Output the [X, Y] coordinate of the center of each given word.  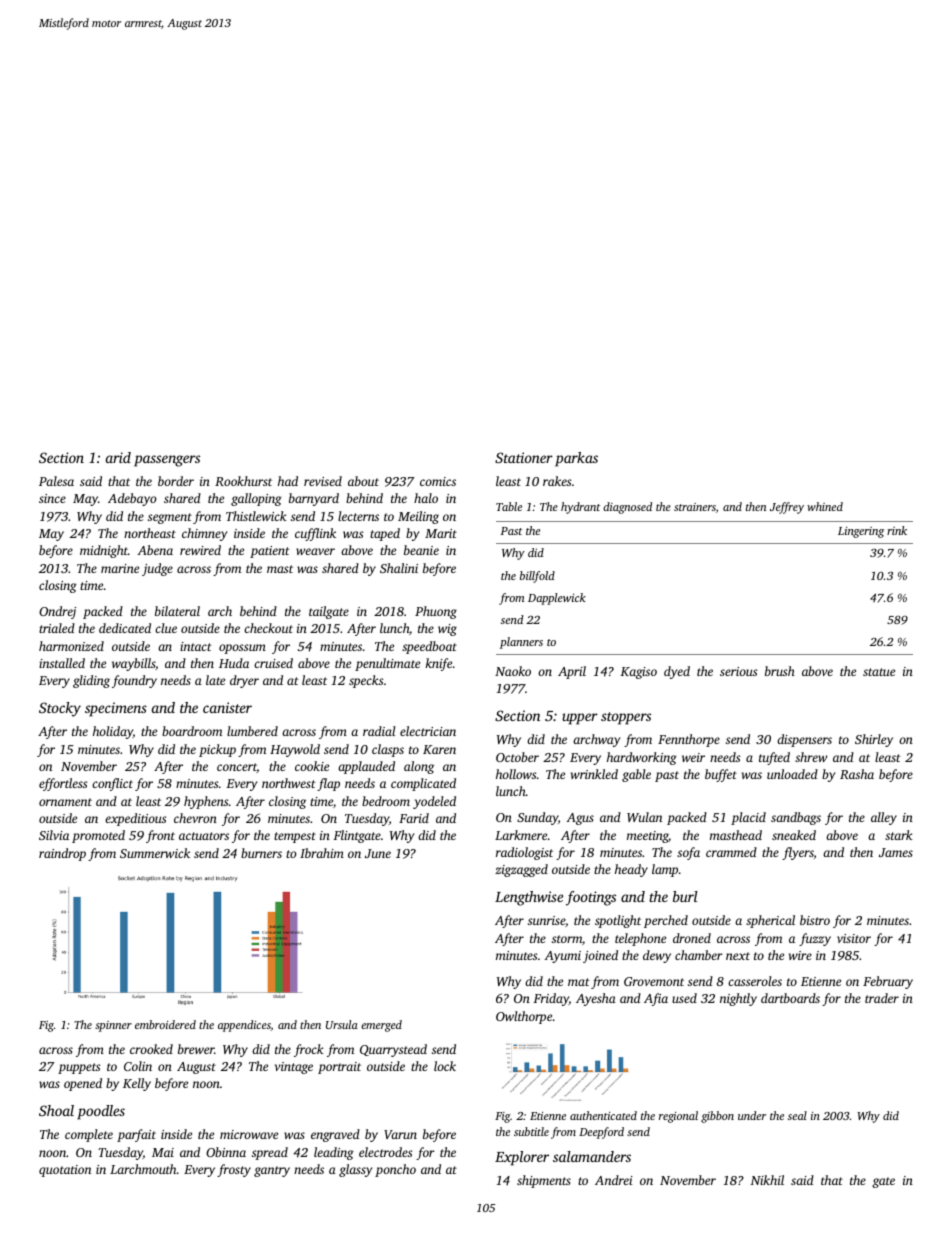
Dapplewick [557, 599]
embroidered [165, 1024]
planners [521, 643]
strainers [695, 507]
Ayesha [596, 999]
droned [692, 938]
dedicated [125, 628]
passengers [167, 461]
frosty [234, 1170]
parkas [576, 459]
